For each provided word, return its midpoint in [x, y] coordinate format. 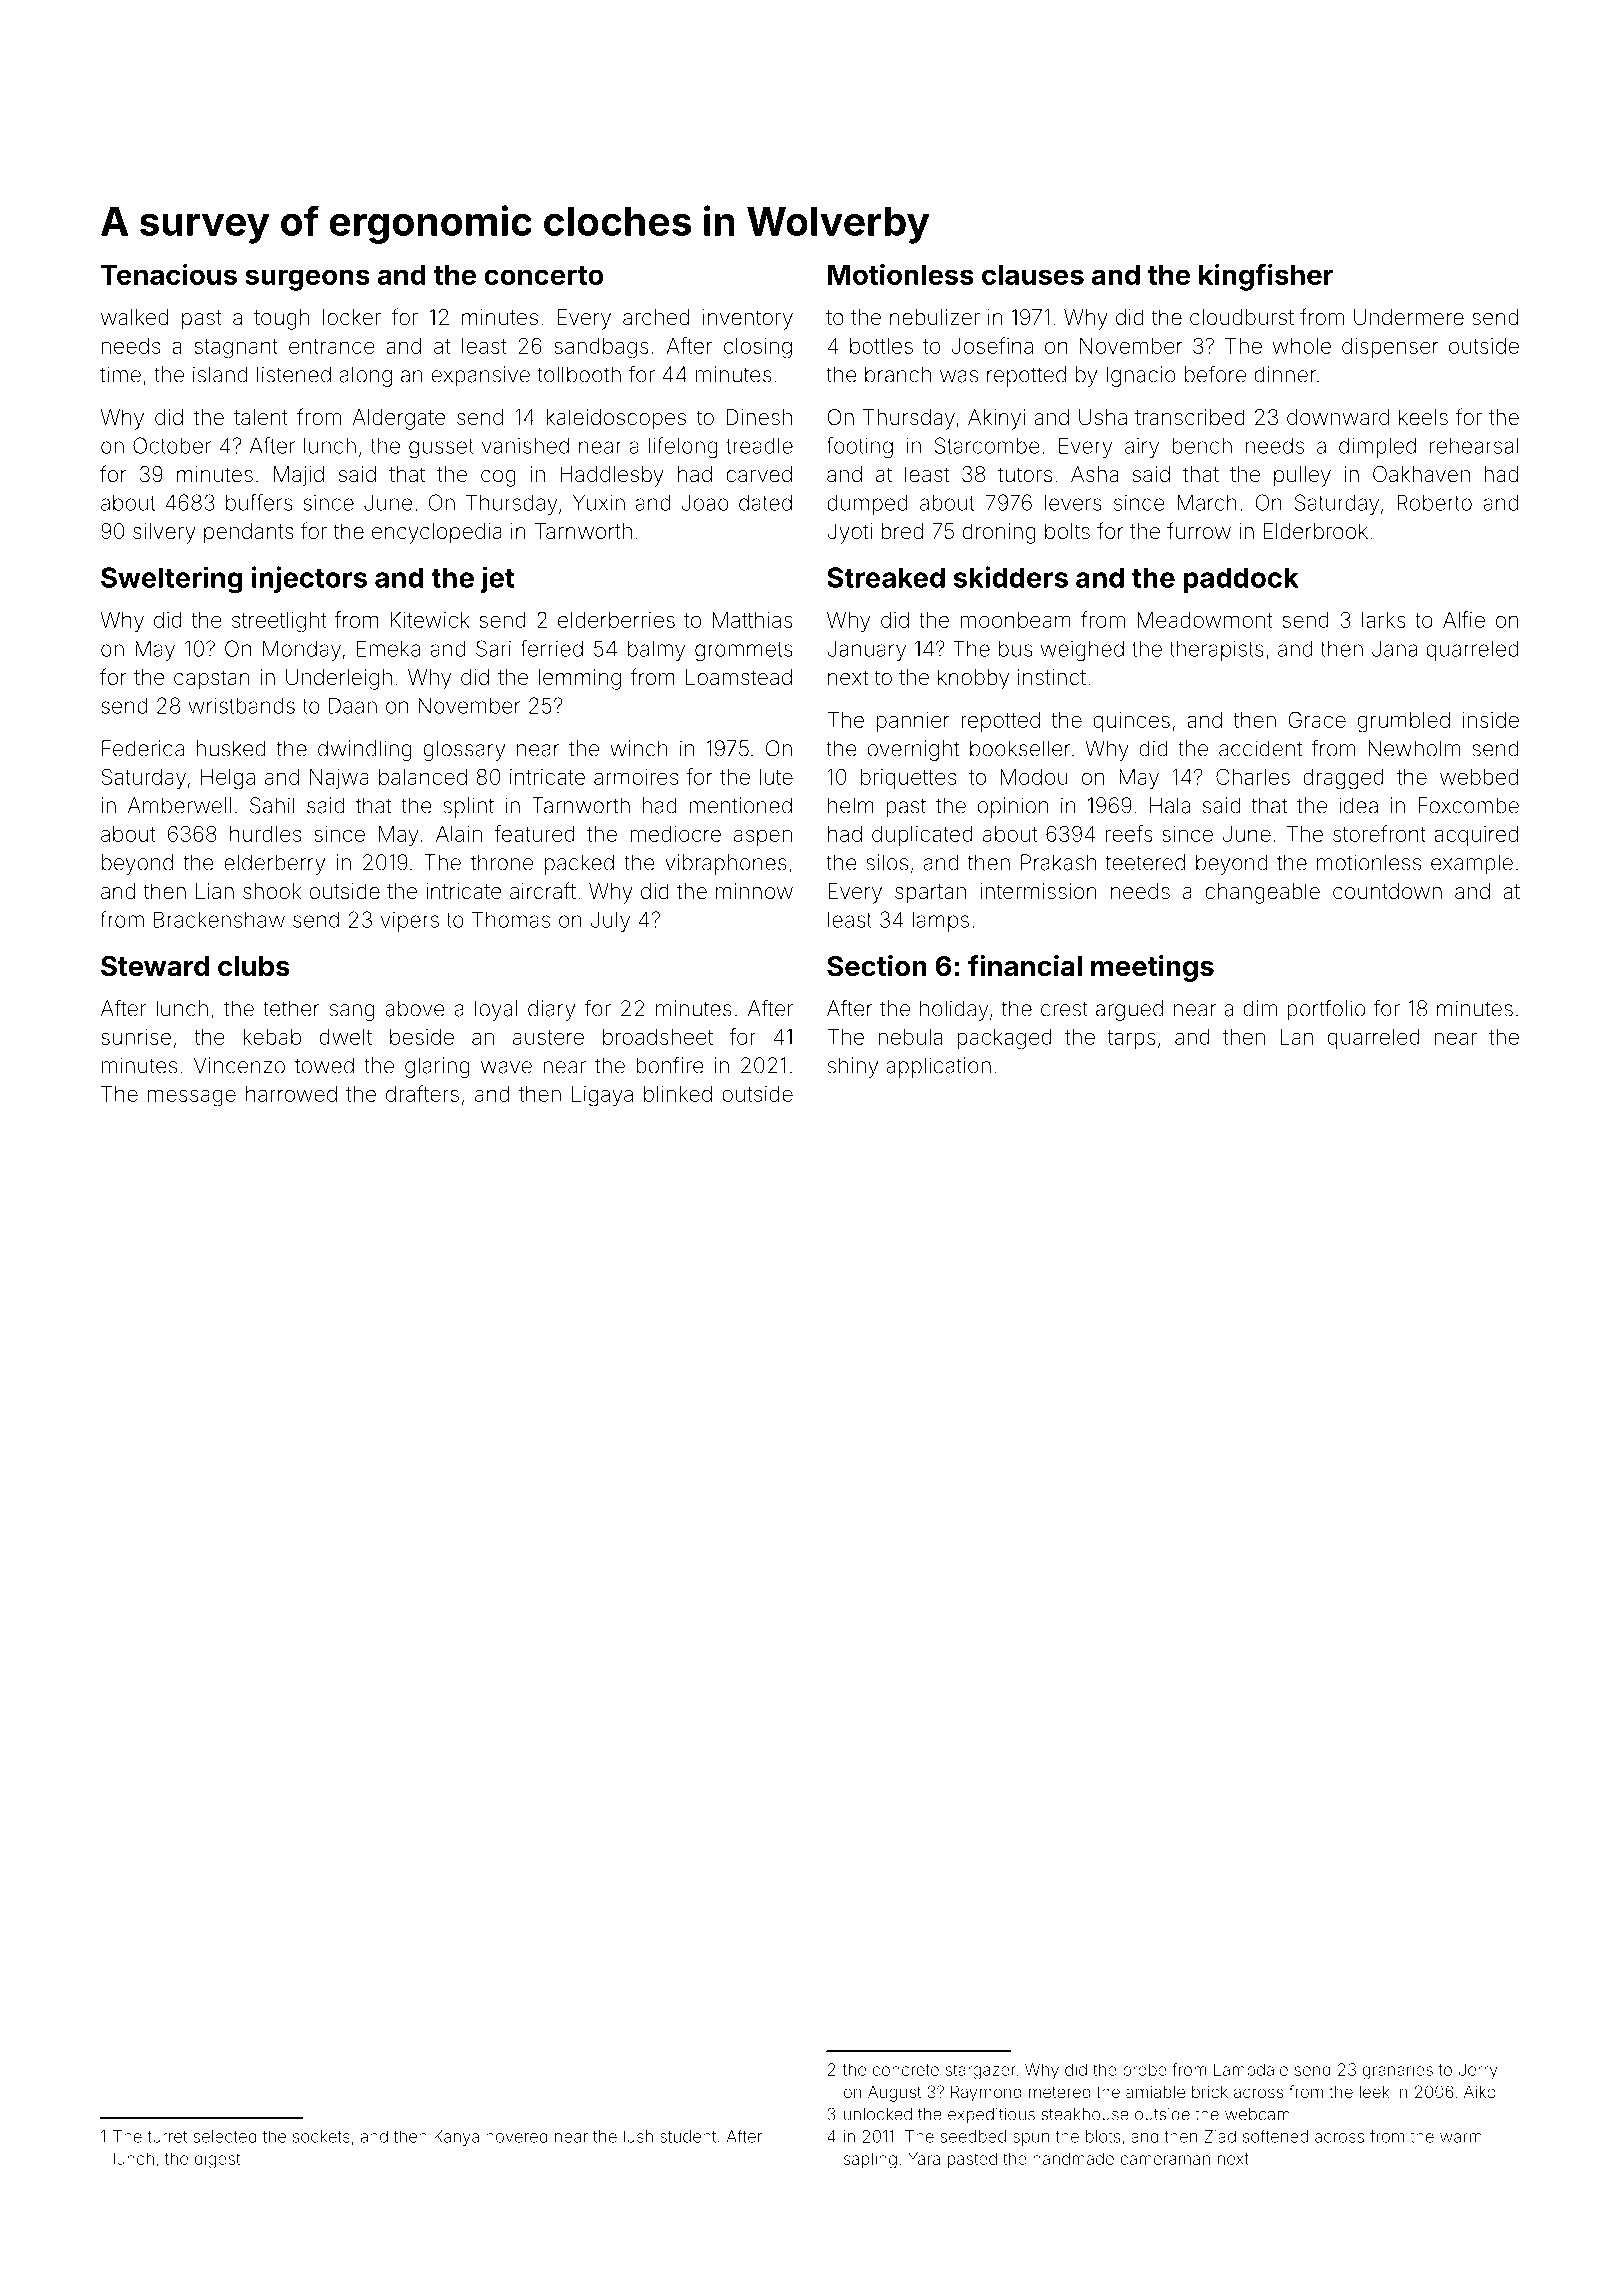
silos [887, 862]
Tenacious [169, 274]
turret [167, 2137]
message [192, 1098]
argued [1129, 1010]
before [1215, 374]
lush [638, 2136]
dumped [867, 504]
